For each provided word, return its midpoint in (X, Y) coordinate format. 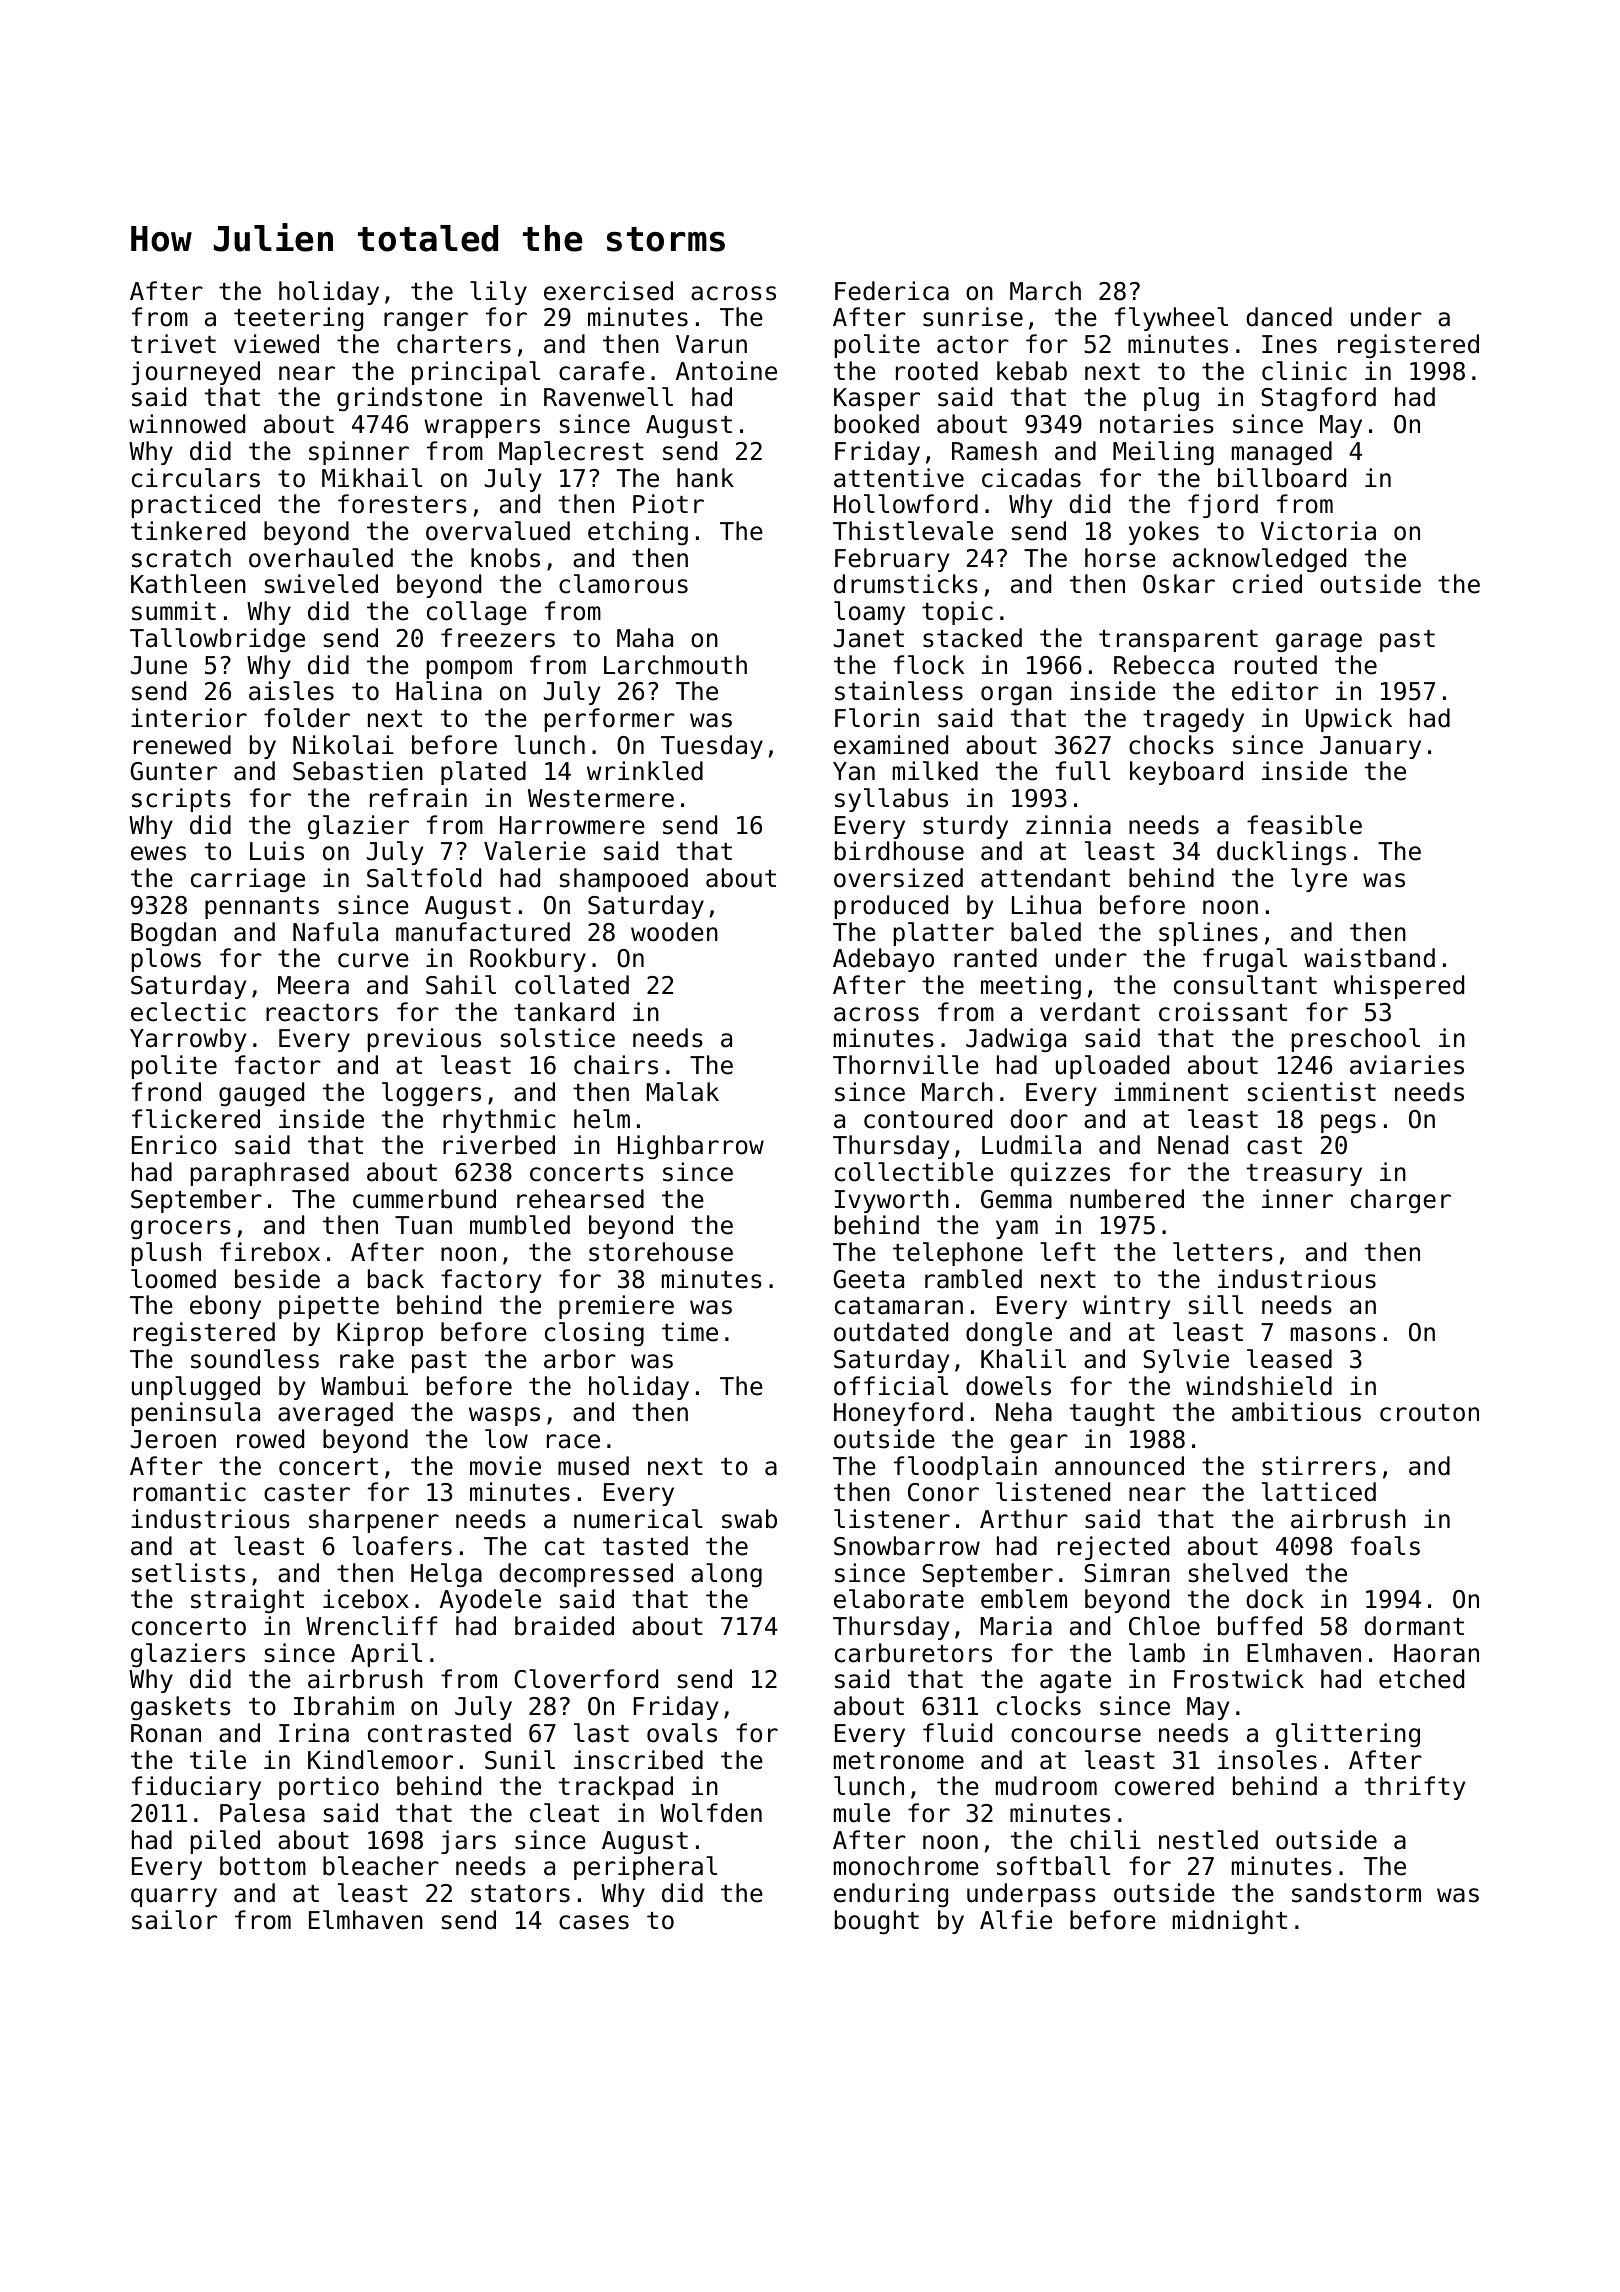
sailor (174, 1920)
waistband (1369, 958)
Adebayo (883, 960)
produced (891, 907)
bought (877, 1922)
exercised (608, 291)
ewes (158, 853)
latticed (1319, 1492)
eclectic (188, 1012)
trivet (173, 344)
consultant (1245, 985)
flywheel (1171, 319)
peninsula (196, 1414)
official (891, 1386)
